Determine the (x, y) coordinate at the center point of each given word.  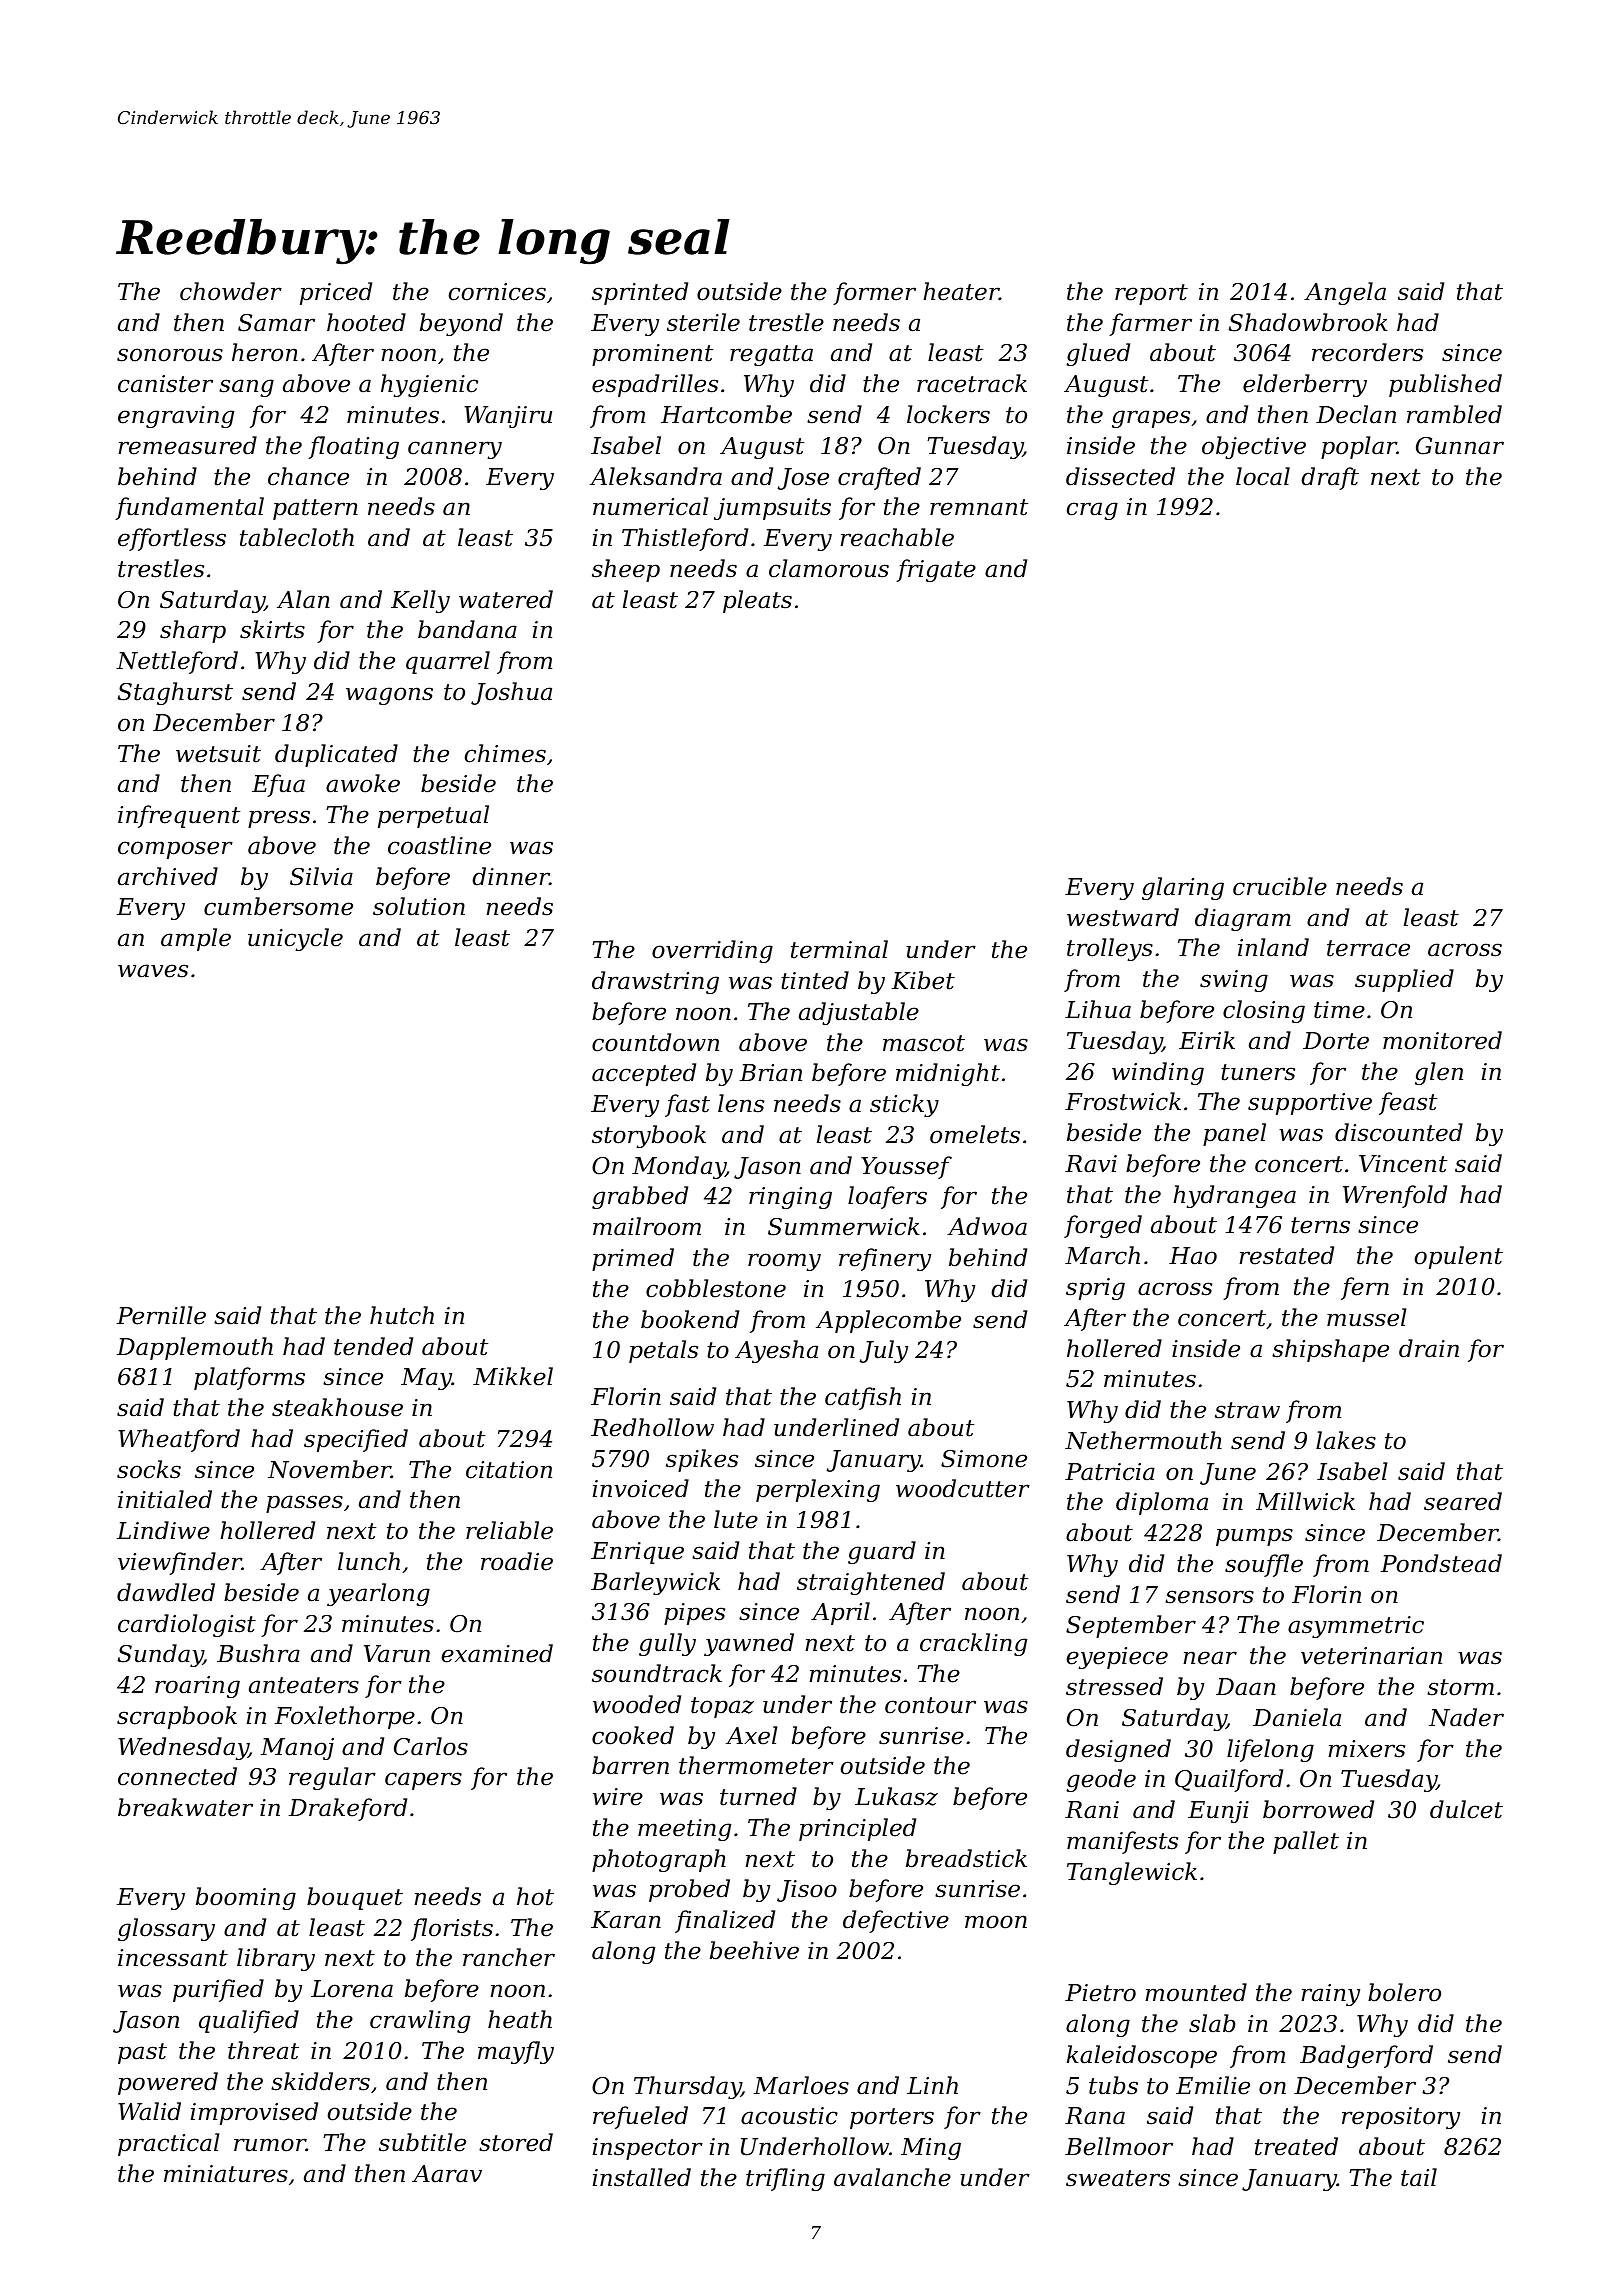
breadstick (966, 1858)
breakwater (185, 1807)
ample (196, 939)
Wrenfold (1395, 1196)
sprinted (640, 293)
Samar (276, 323)
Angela (1345, 293)
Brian (770, 1073)
